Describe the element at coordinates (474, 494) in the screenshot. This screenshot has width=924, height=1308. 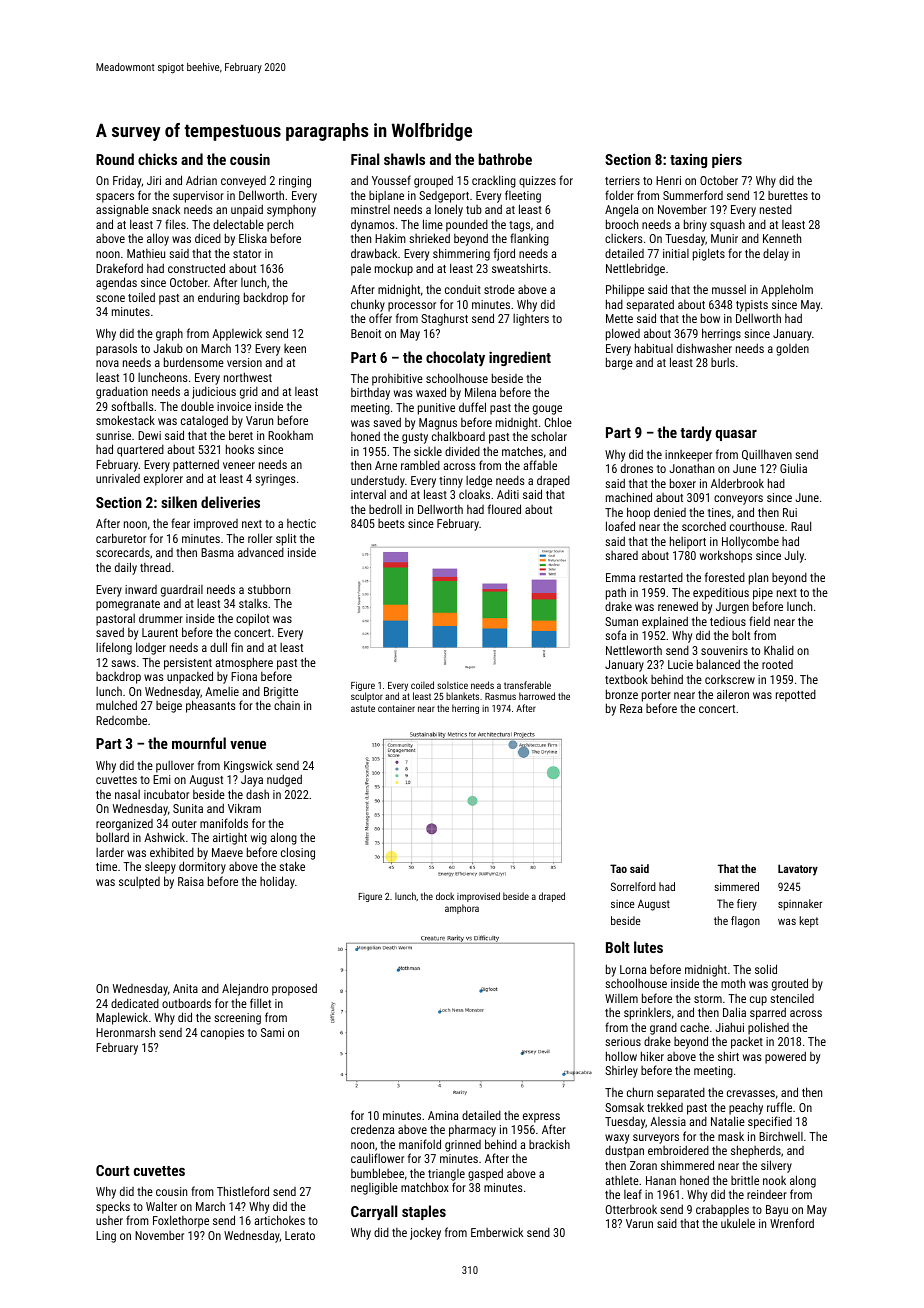
I see `cloaks` at that location.
